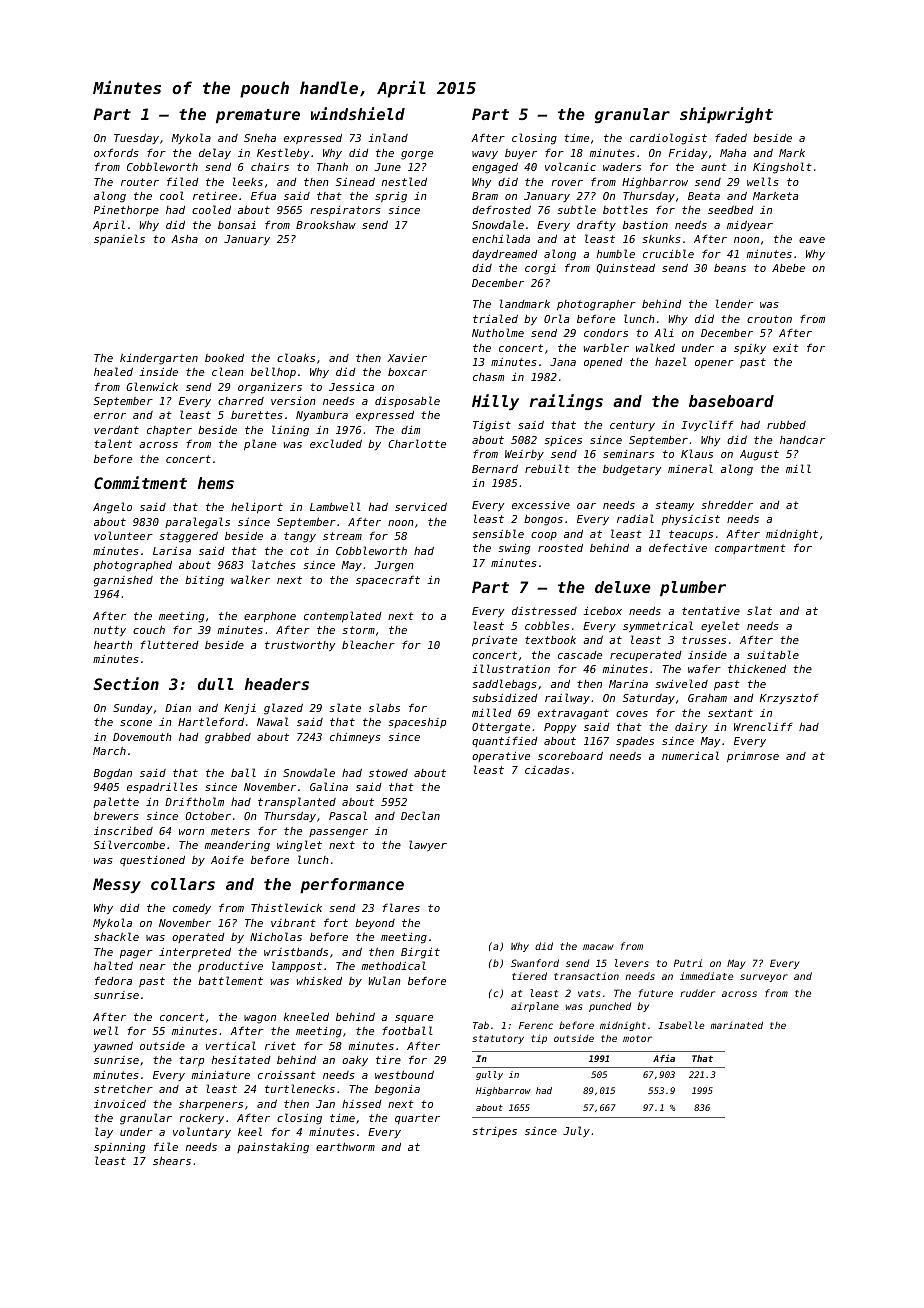  I want to click on leeks, so click(248, 181).
